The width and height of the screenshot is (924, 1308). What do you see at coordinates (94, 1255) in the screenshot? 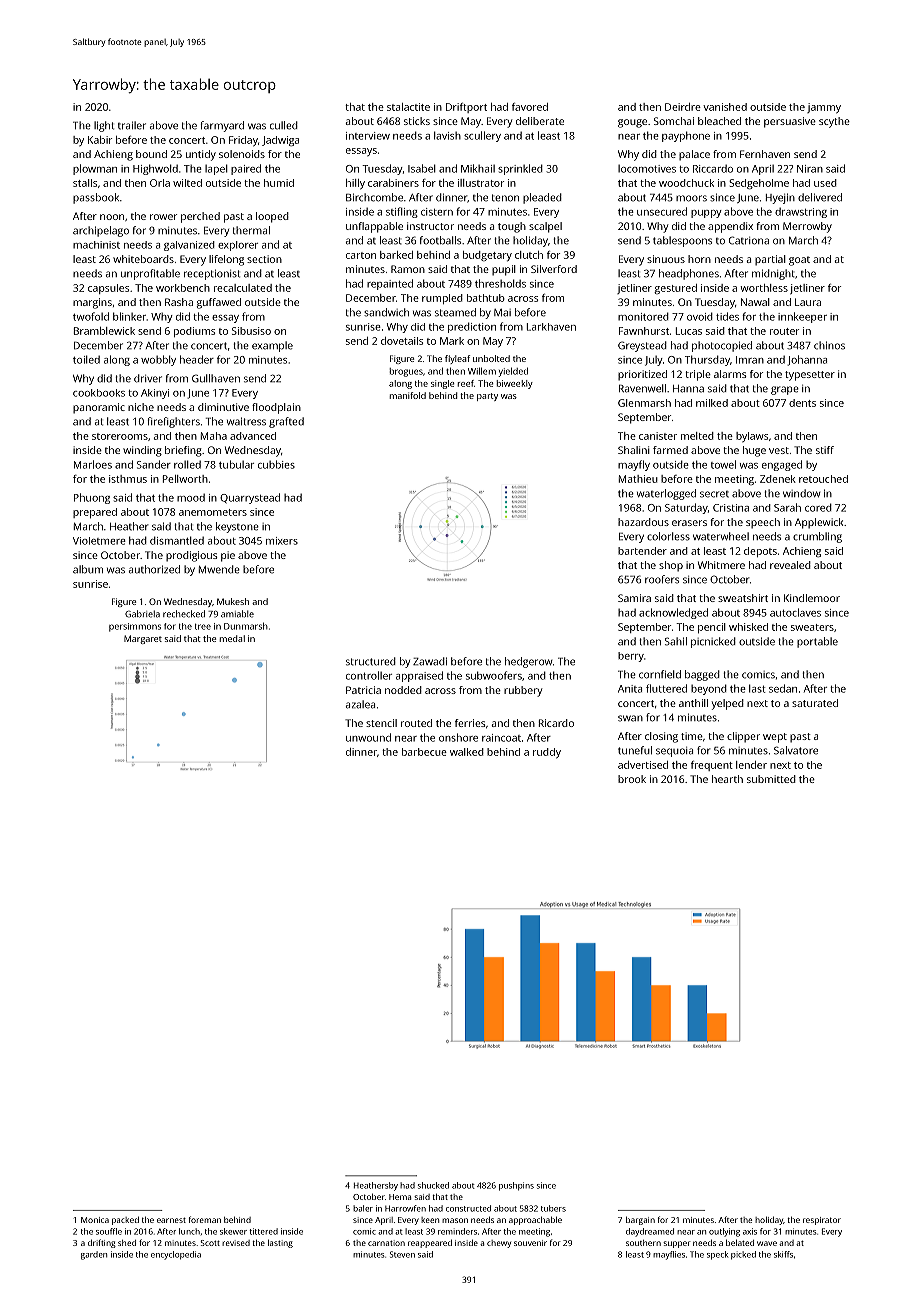
I see `garden` at bounding box center [94, 1255].
